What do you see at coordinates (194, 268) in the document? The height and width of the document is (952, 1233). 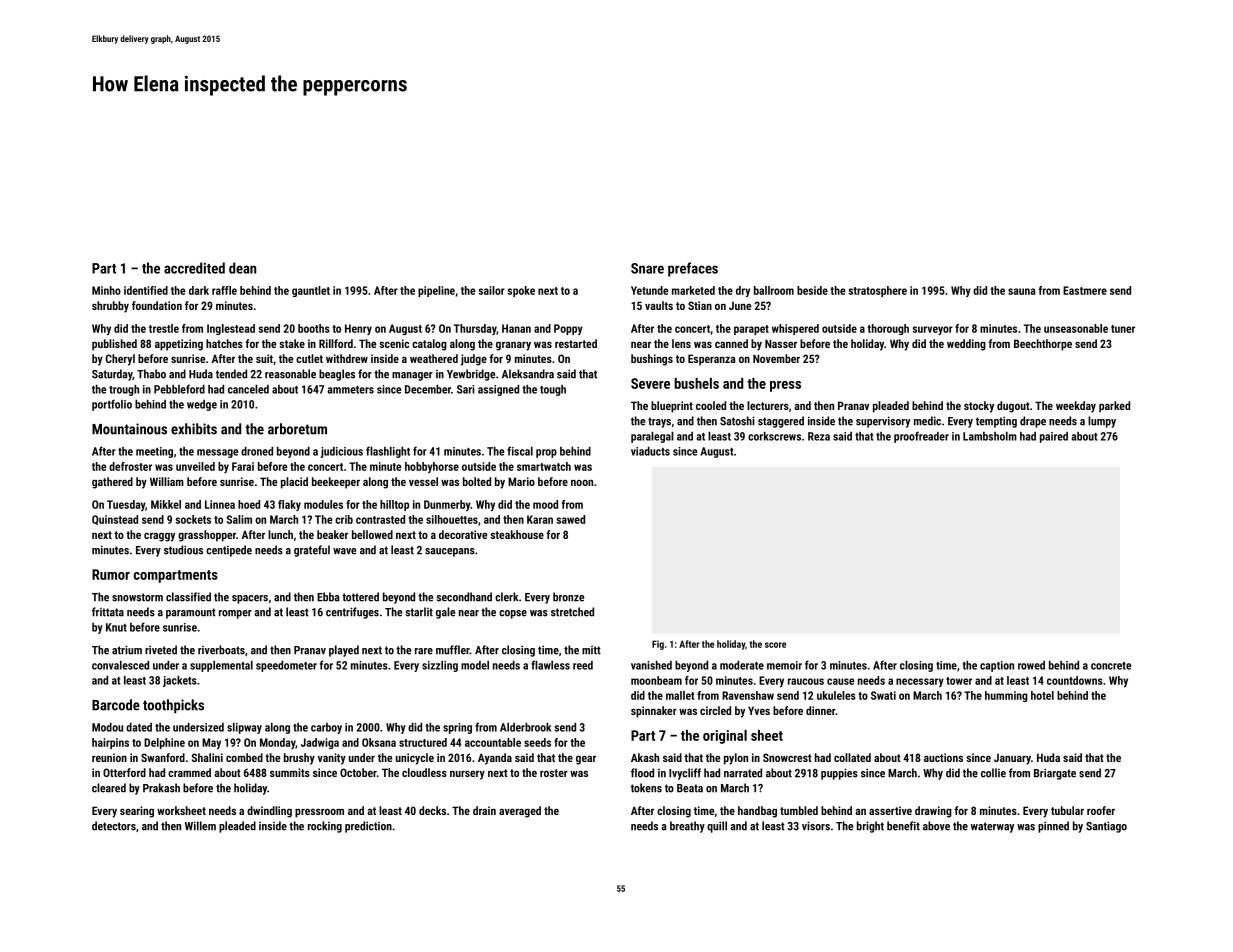 I see `accredited` at bounding box center [194, 268].
